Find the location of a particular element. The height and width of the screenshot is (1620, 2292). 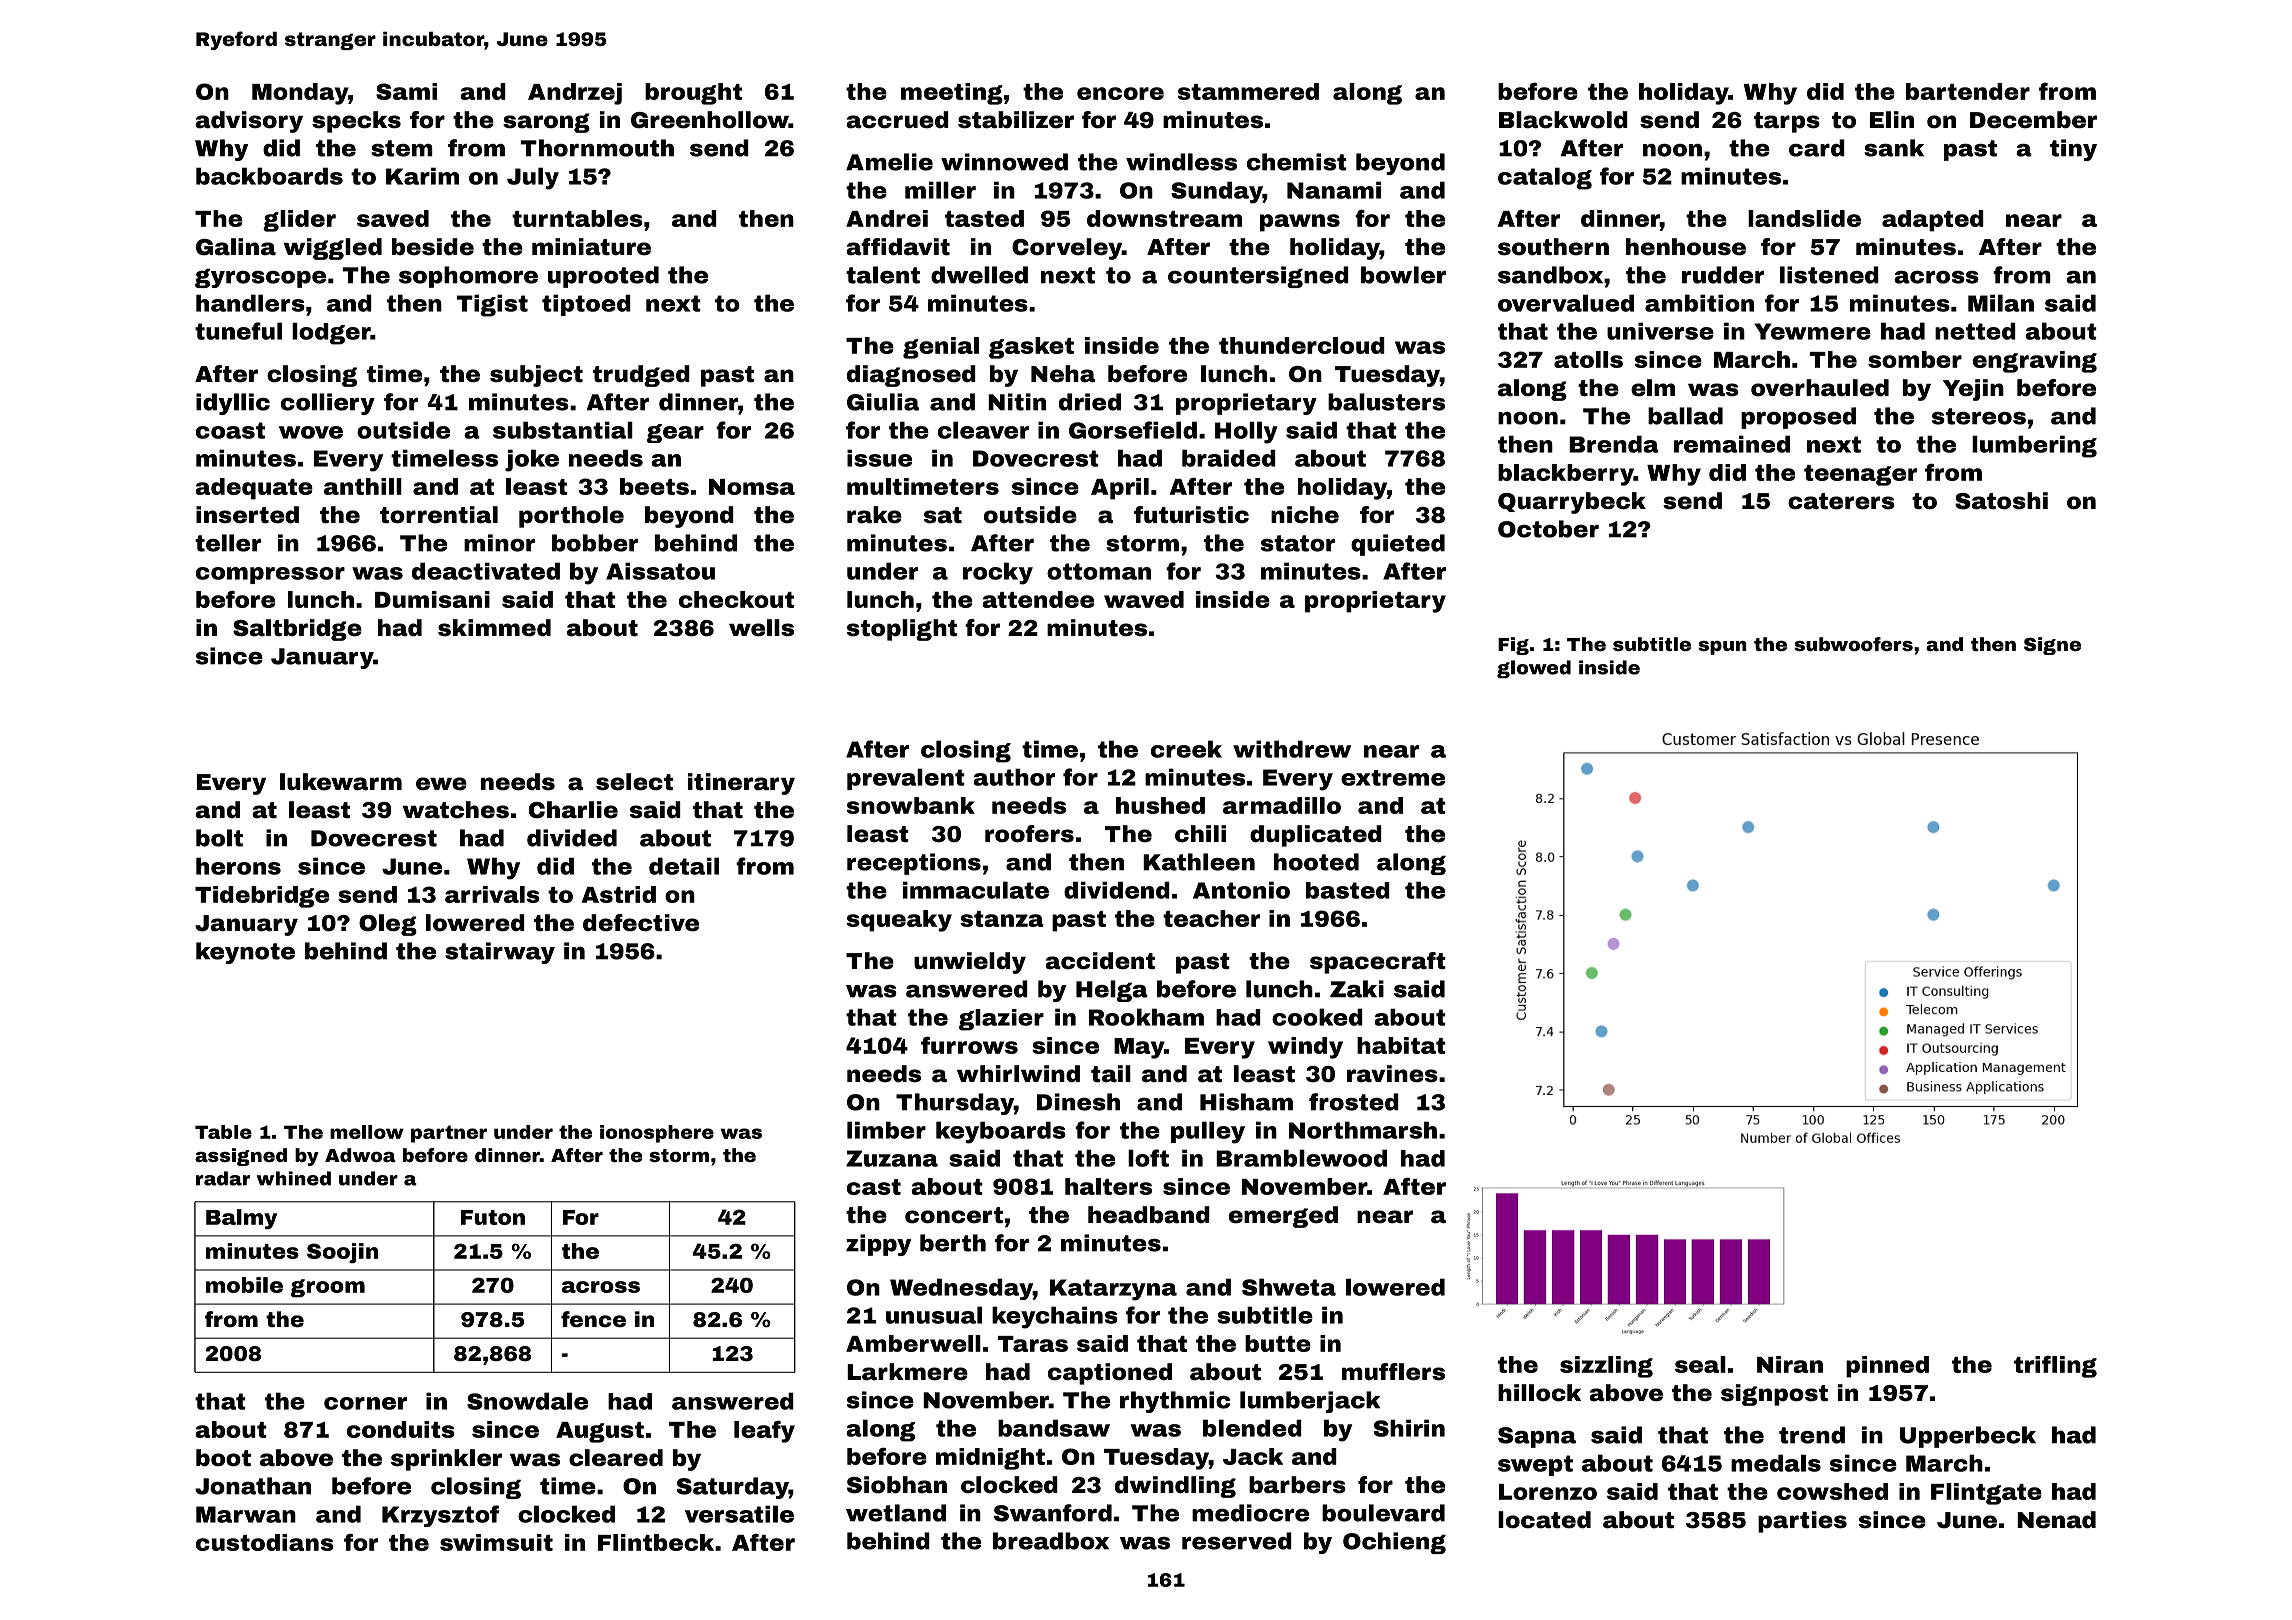

Andrzej is located at coordinates (575, 94).
